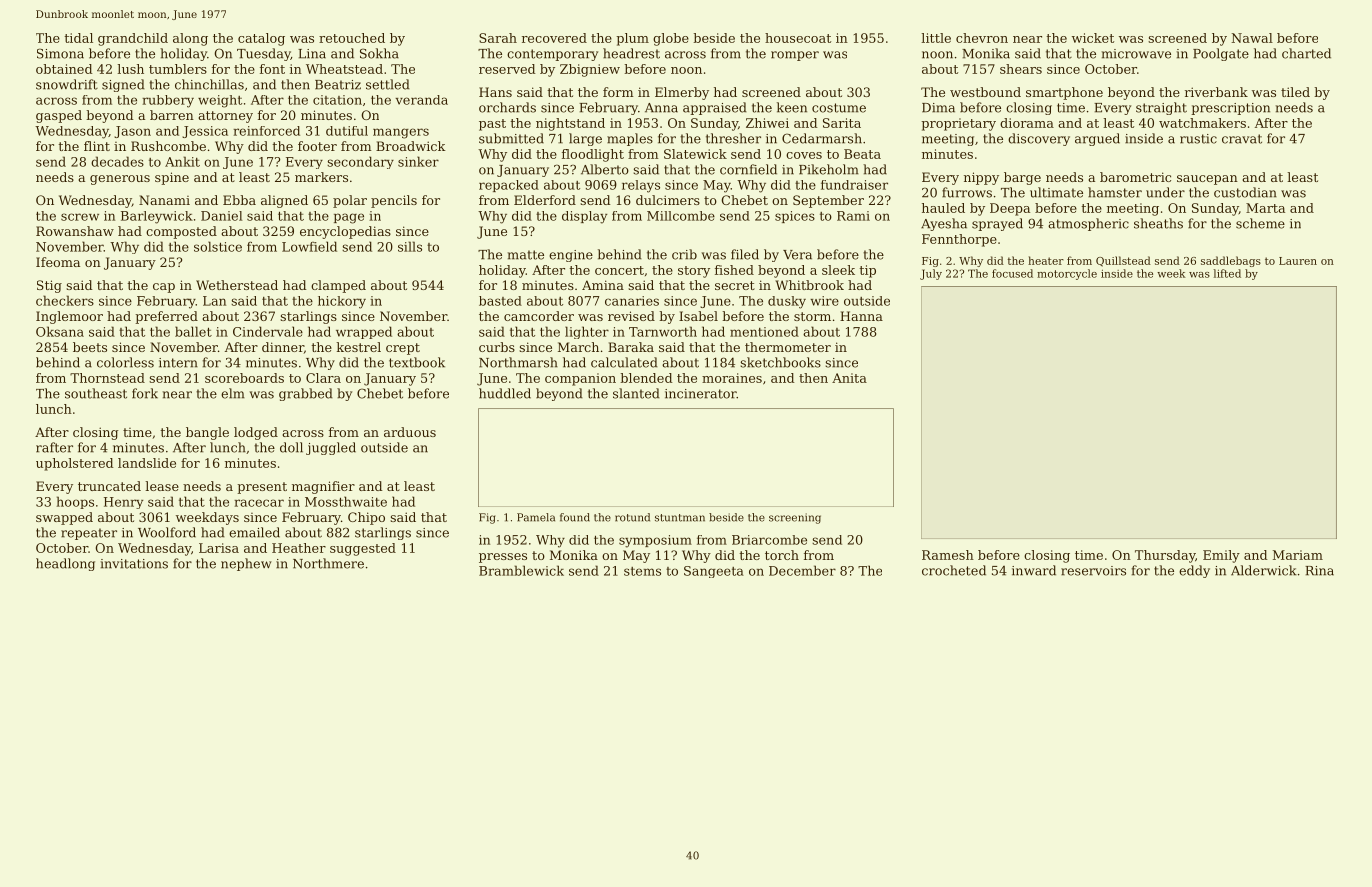  Describe the element at coordinates (849, 378) in the screenshot. I see `Anita` at that location.
